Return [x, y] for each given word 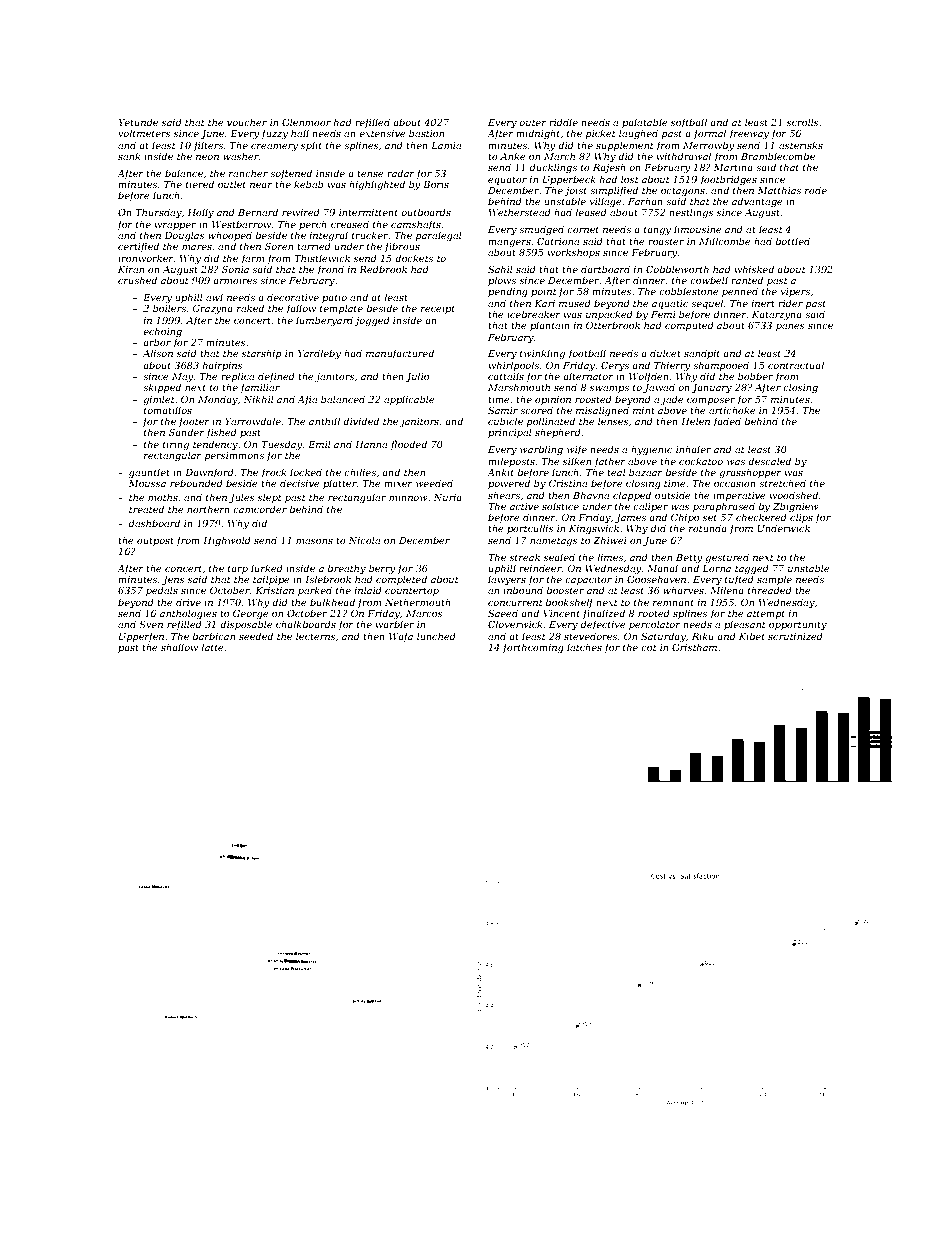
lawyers [507, 580]
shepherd [558, 433]
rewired [301, 212]
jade [672, 400]
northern [208, 509]
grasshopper [750, 473]
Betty [689, 558]
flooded [408, 445]
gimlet [159, 400]
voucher [247, 122]
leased [591, 212]
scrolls [803, 122]
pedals [162, 591]
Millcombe [725, 241]
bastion [426, 133]
